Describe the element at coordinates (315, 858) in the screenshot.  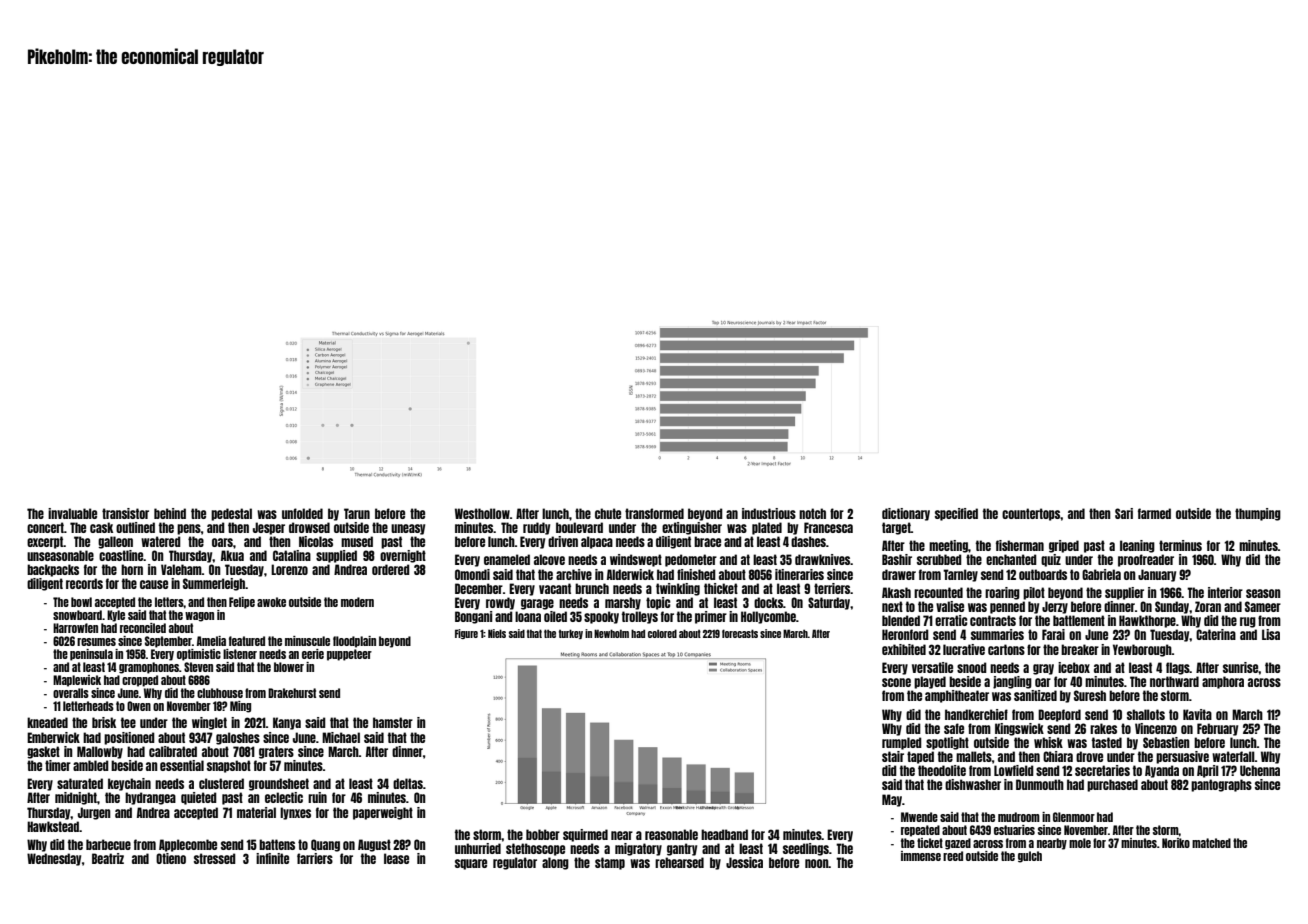
I see `farriers` at that location.
